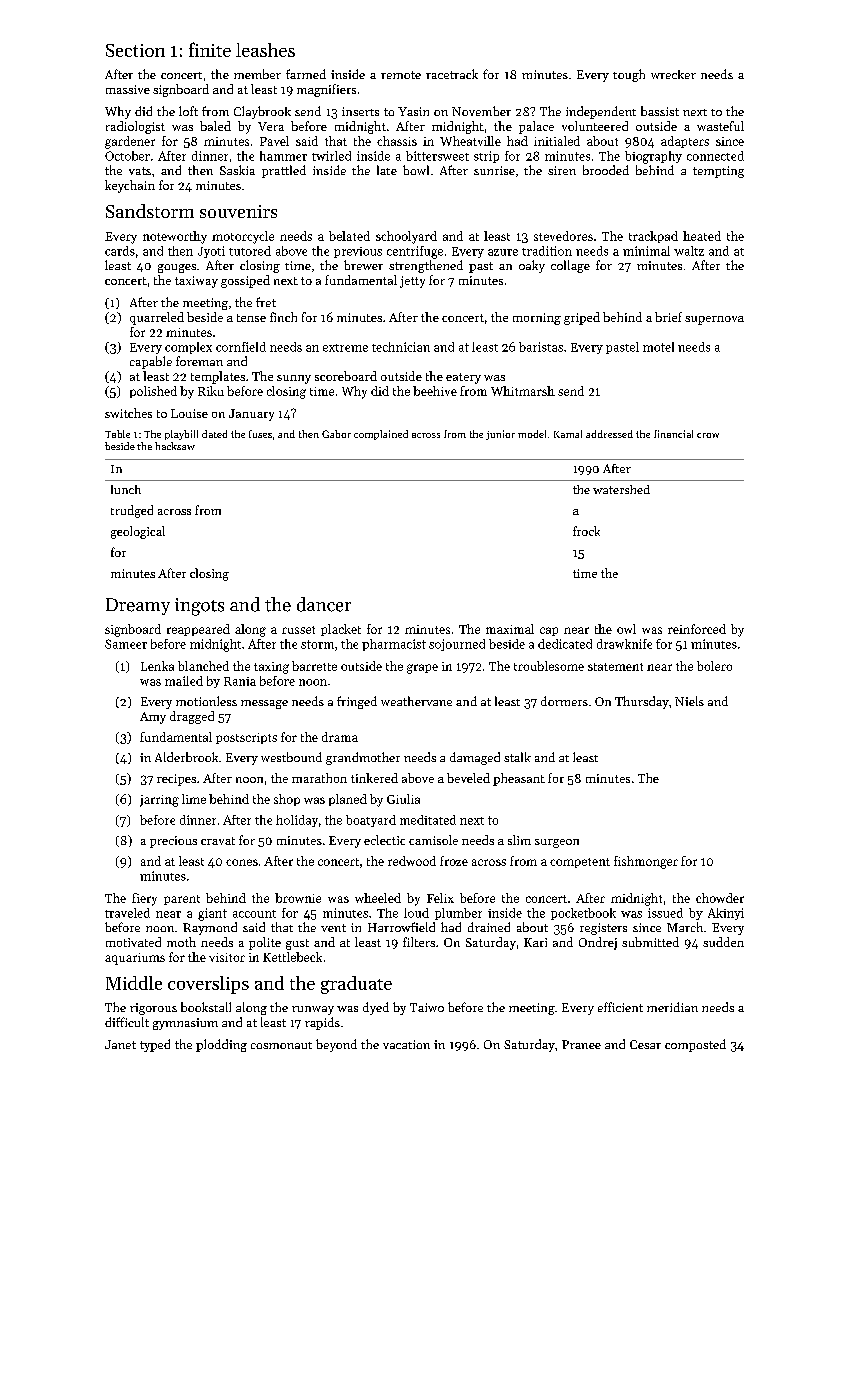 This screenshot has height=1400, width=849. Describe the element at coordinates (127, 156) in the screenshot. I see `October` at that location.
